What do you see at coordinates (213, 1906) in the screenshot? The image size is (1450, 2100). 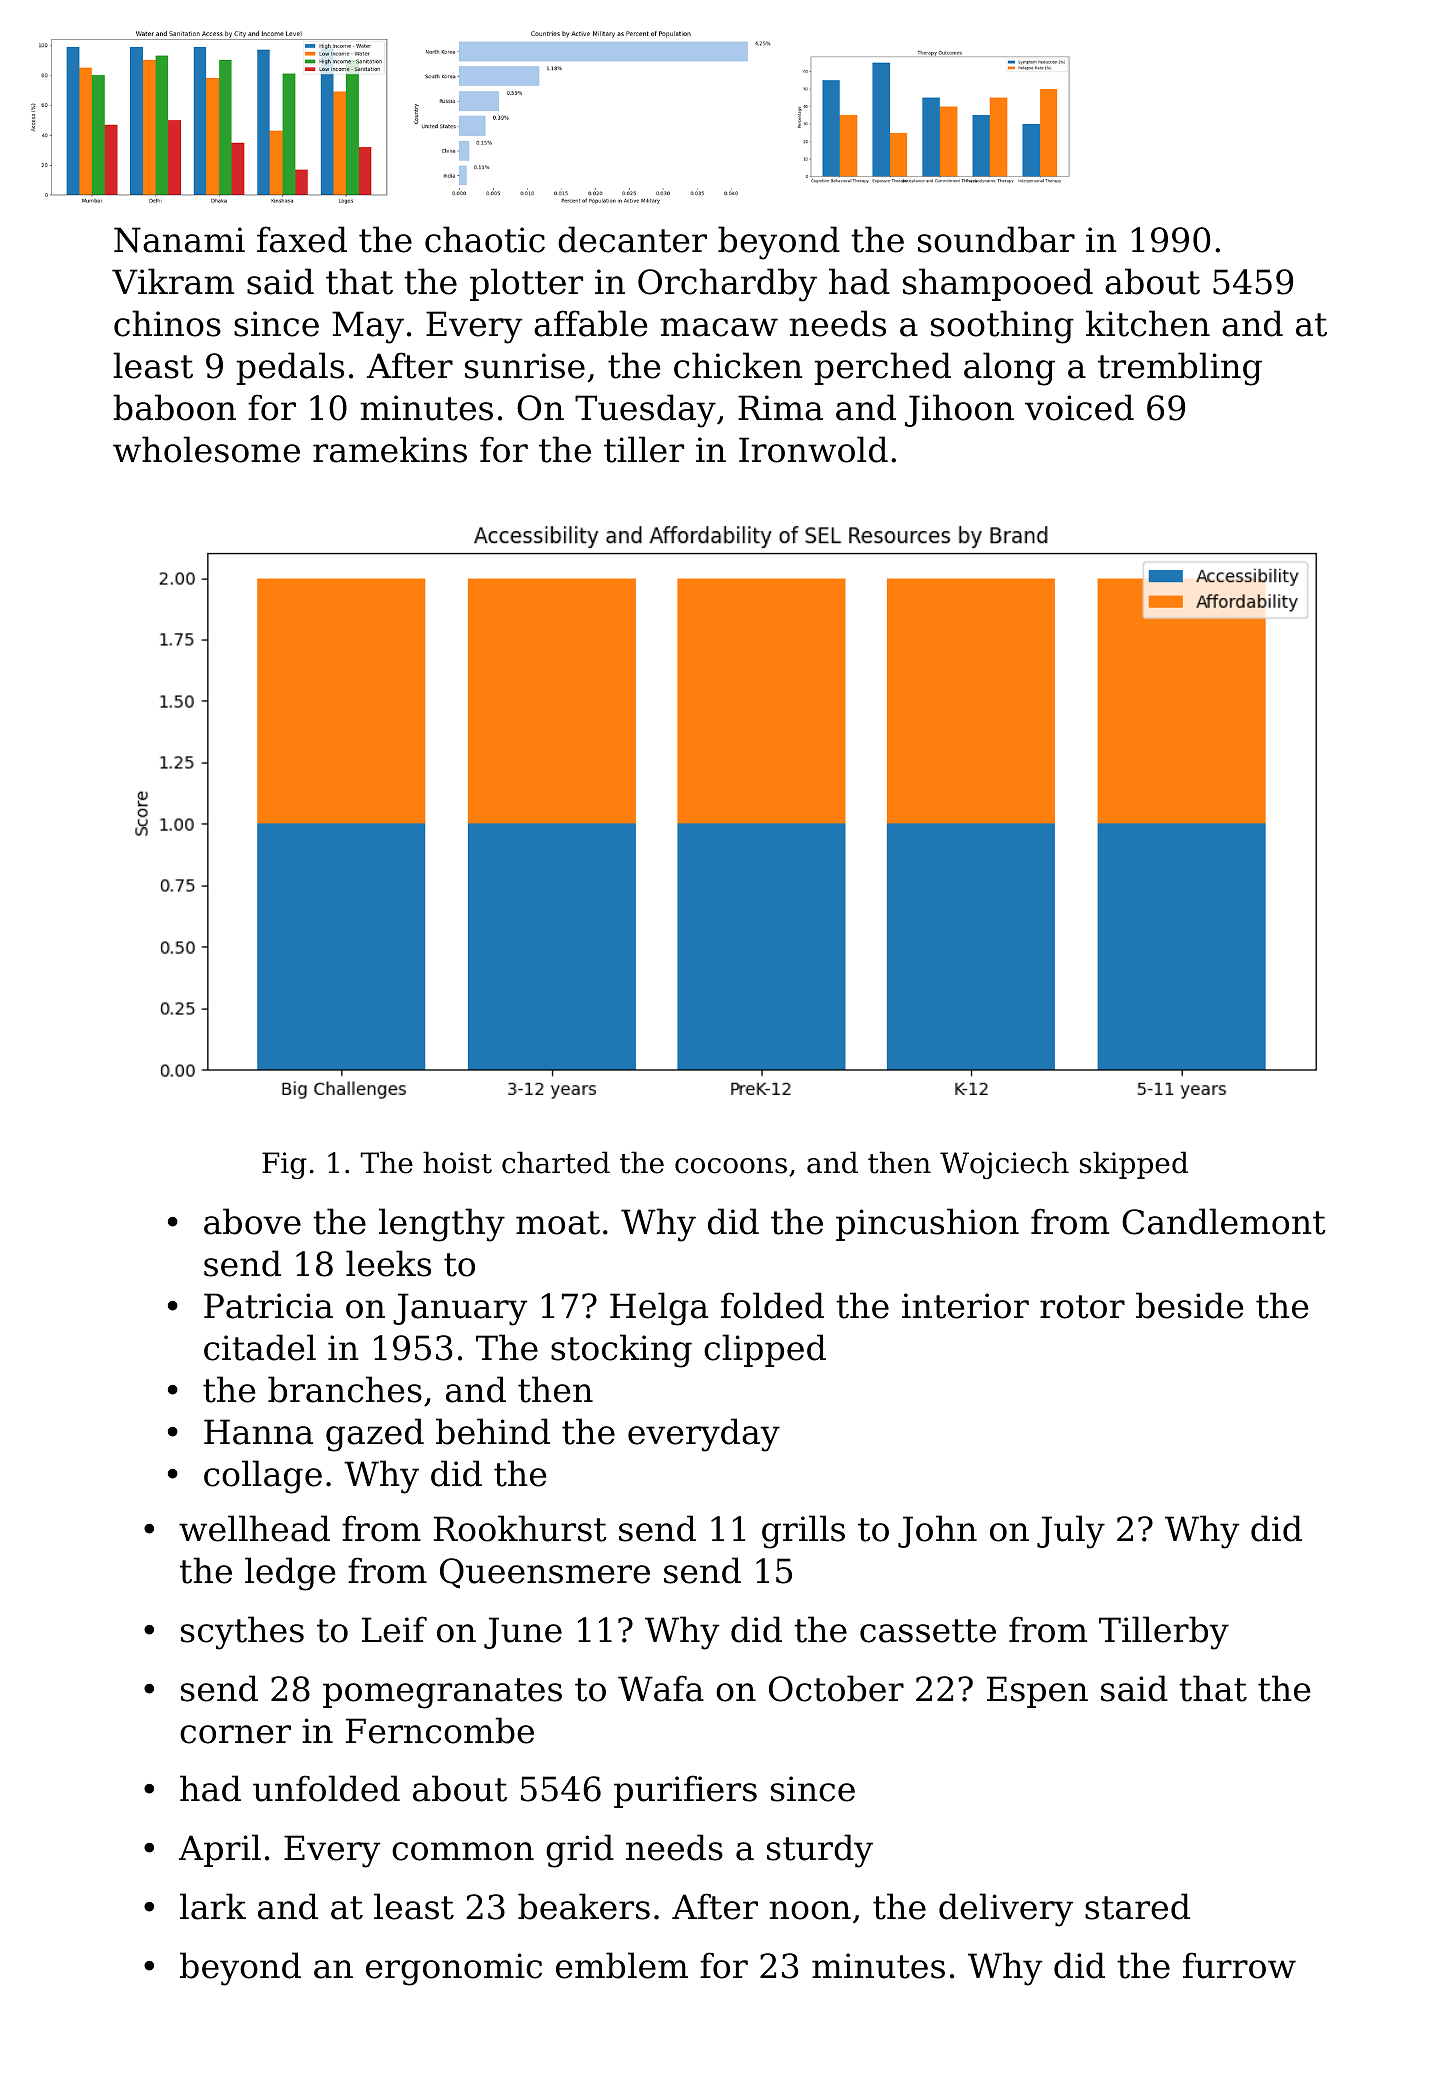 I see `lark` at bounding box center [213, 1906].
